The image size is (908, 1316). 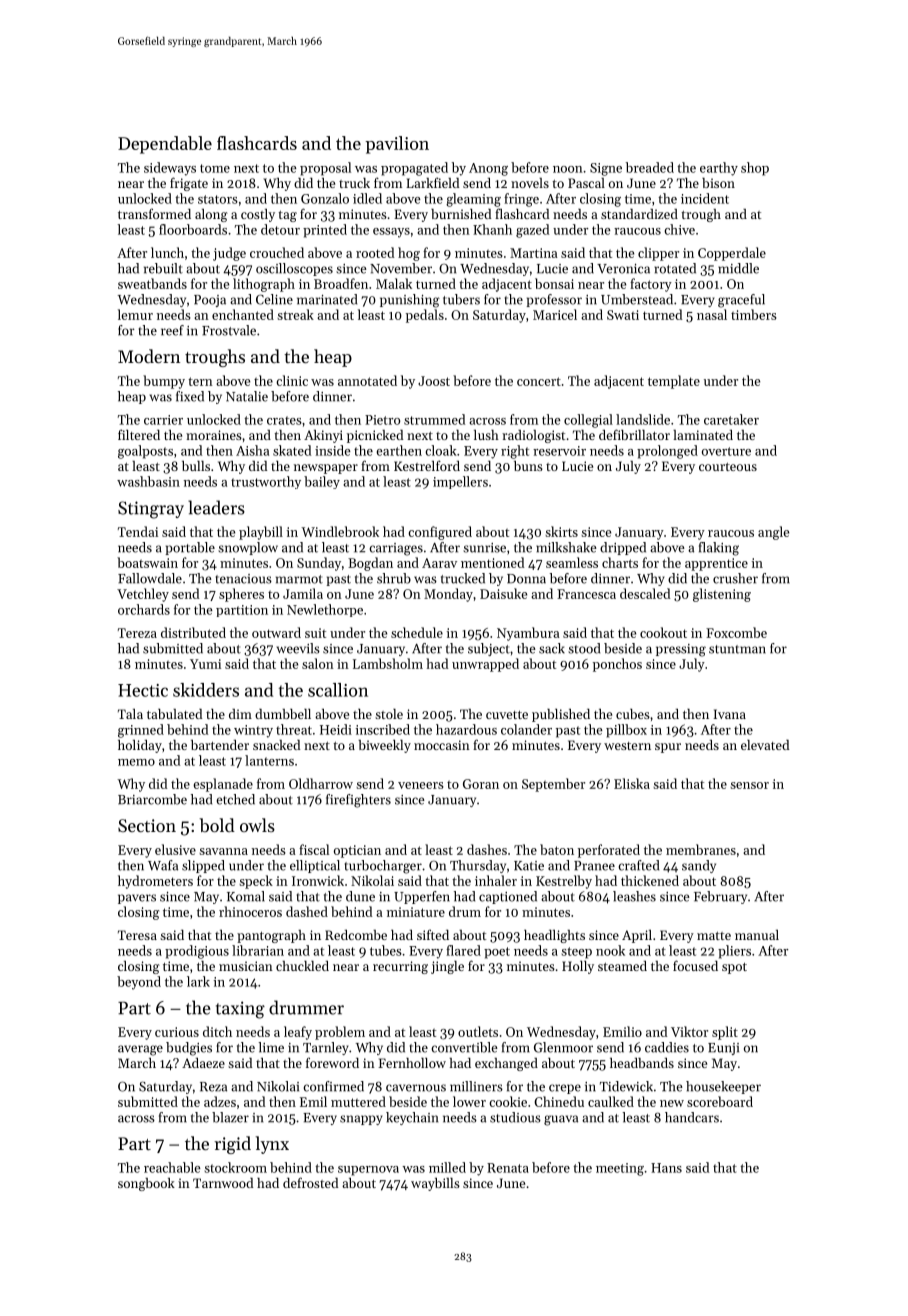 I want to click on Bogdan, so click(x=370, y=564).
